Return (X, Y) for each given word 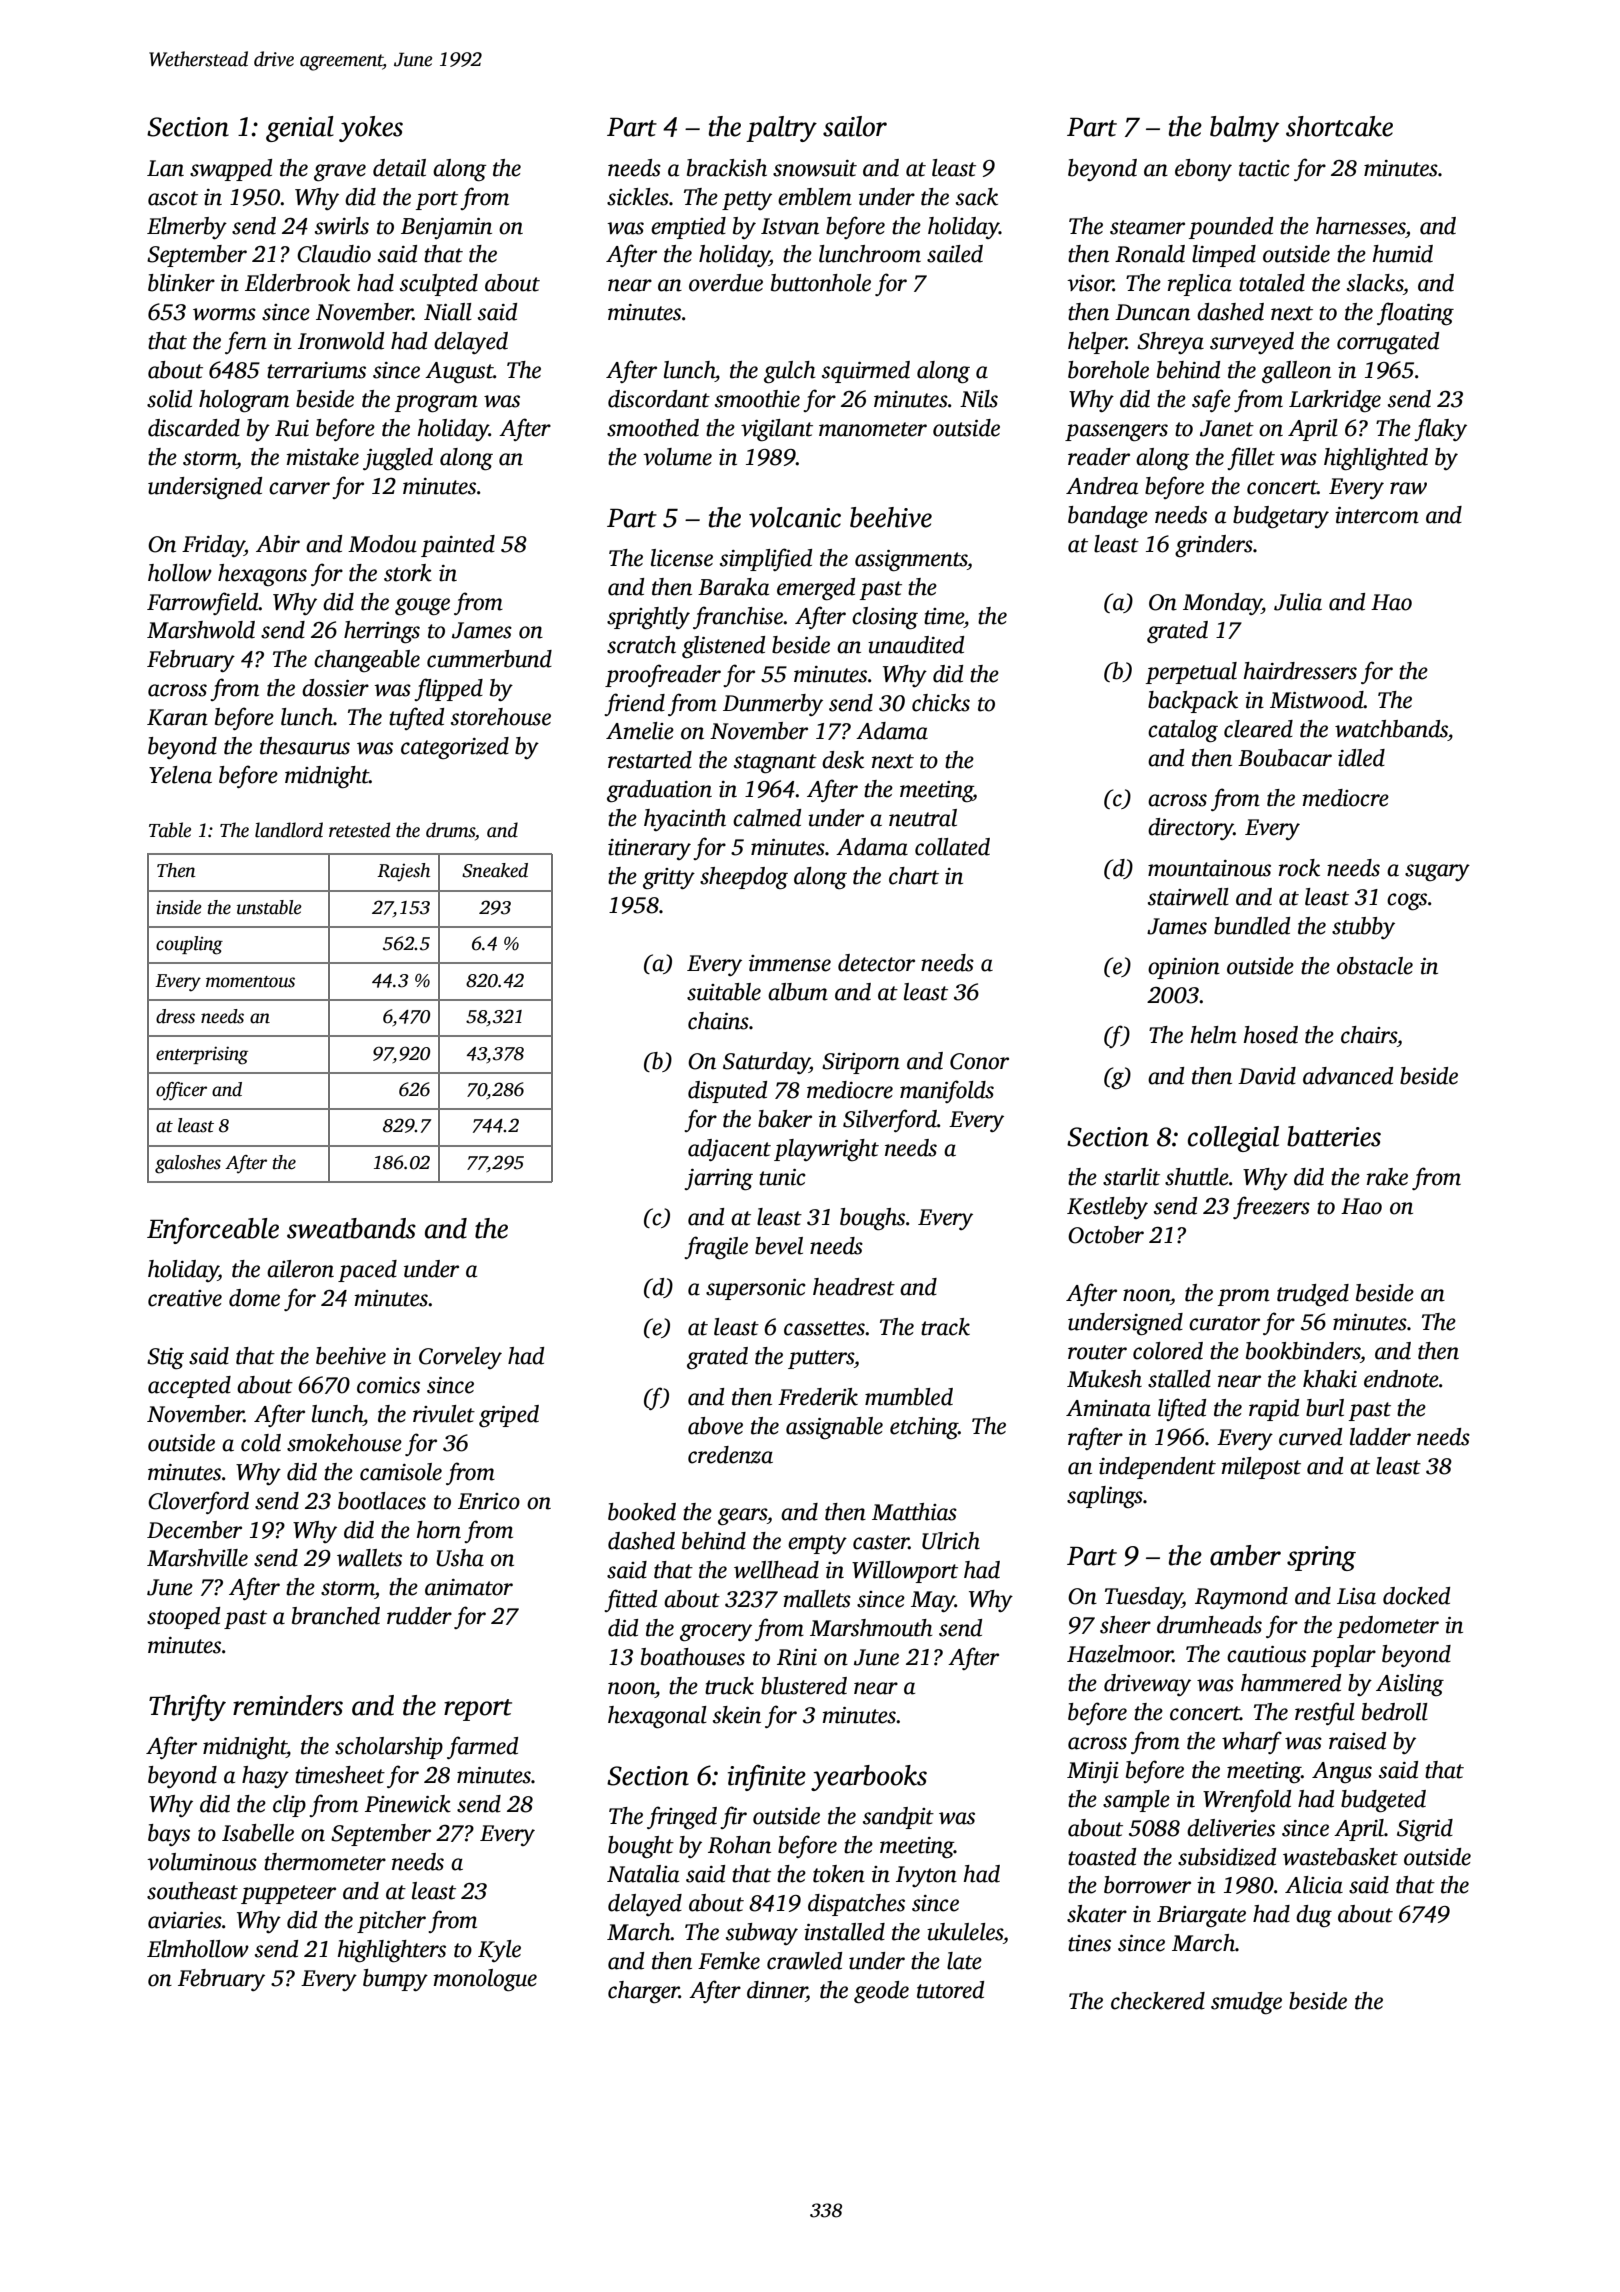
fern (246, 342)
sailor (855, 126)
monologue (485, 1980)
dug (1314, 1916)
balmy (1244, 129)
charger (643, 1992)
